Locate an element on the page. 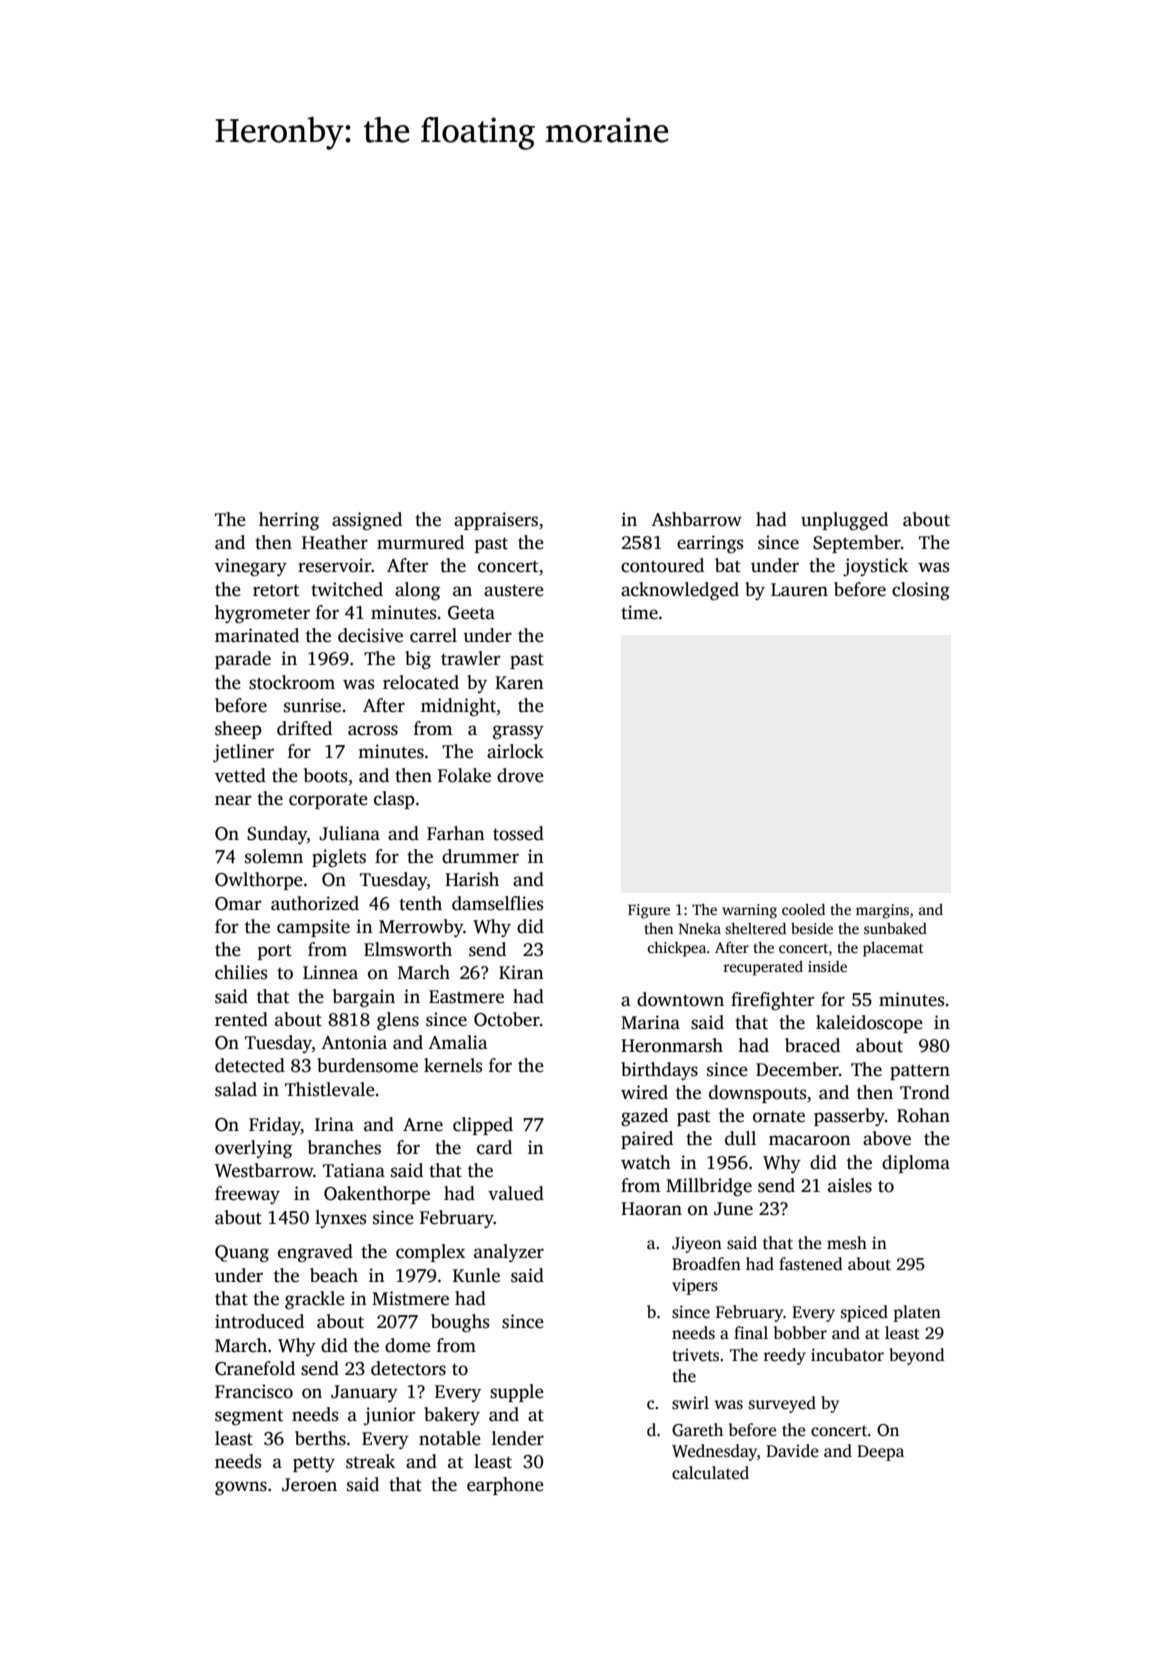 This image has width=1165, height=1654. downtown is located at coordinates (680, 999).
